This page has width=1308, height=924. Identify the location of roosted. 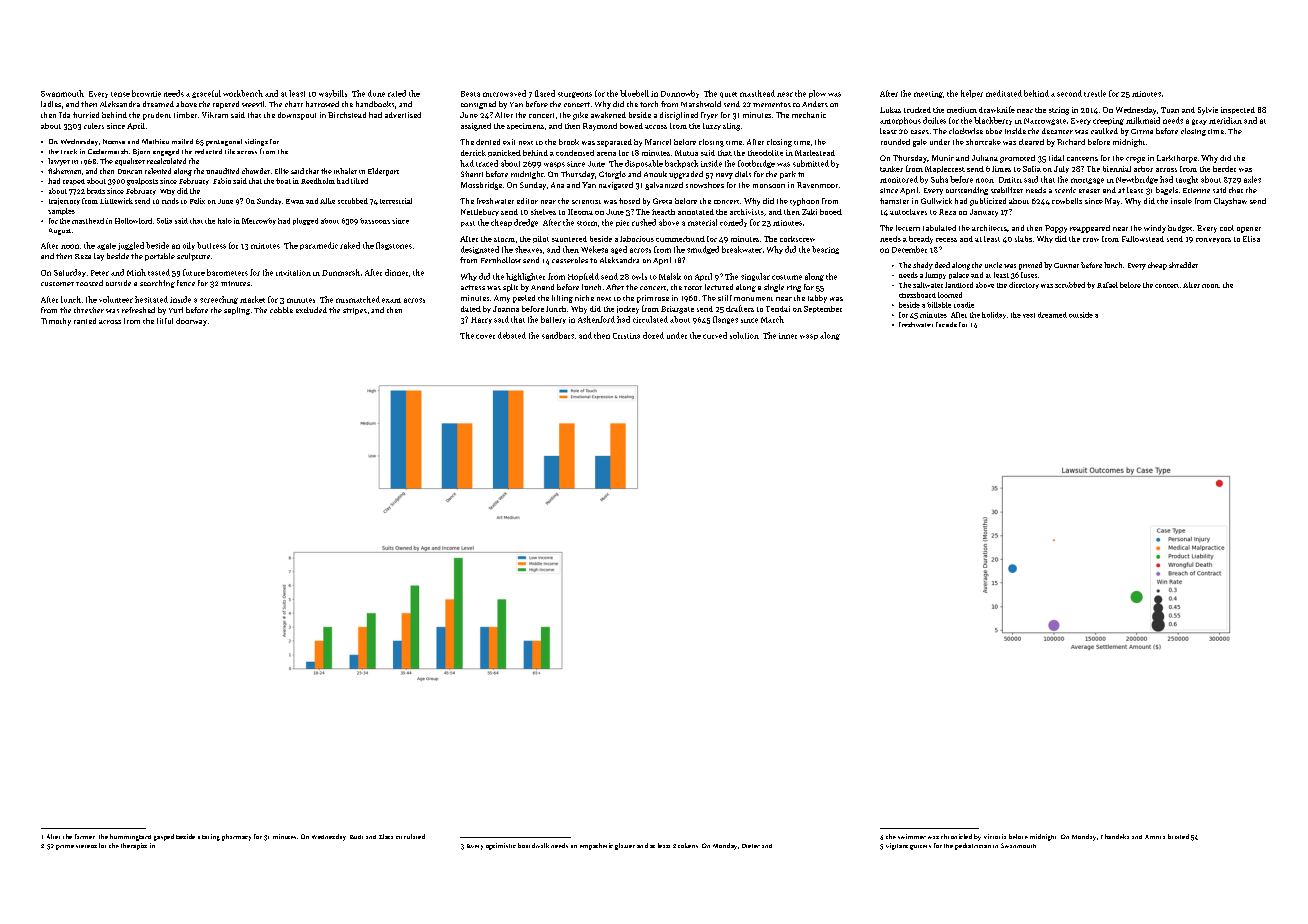
(89, 283).
